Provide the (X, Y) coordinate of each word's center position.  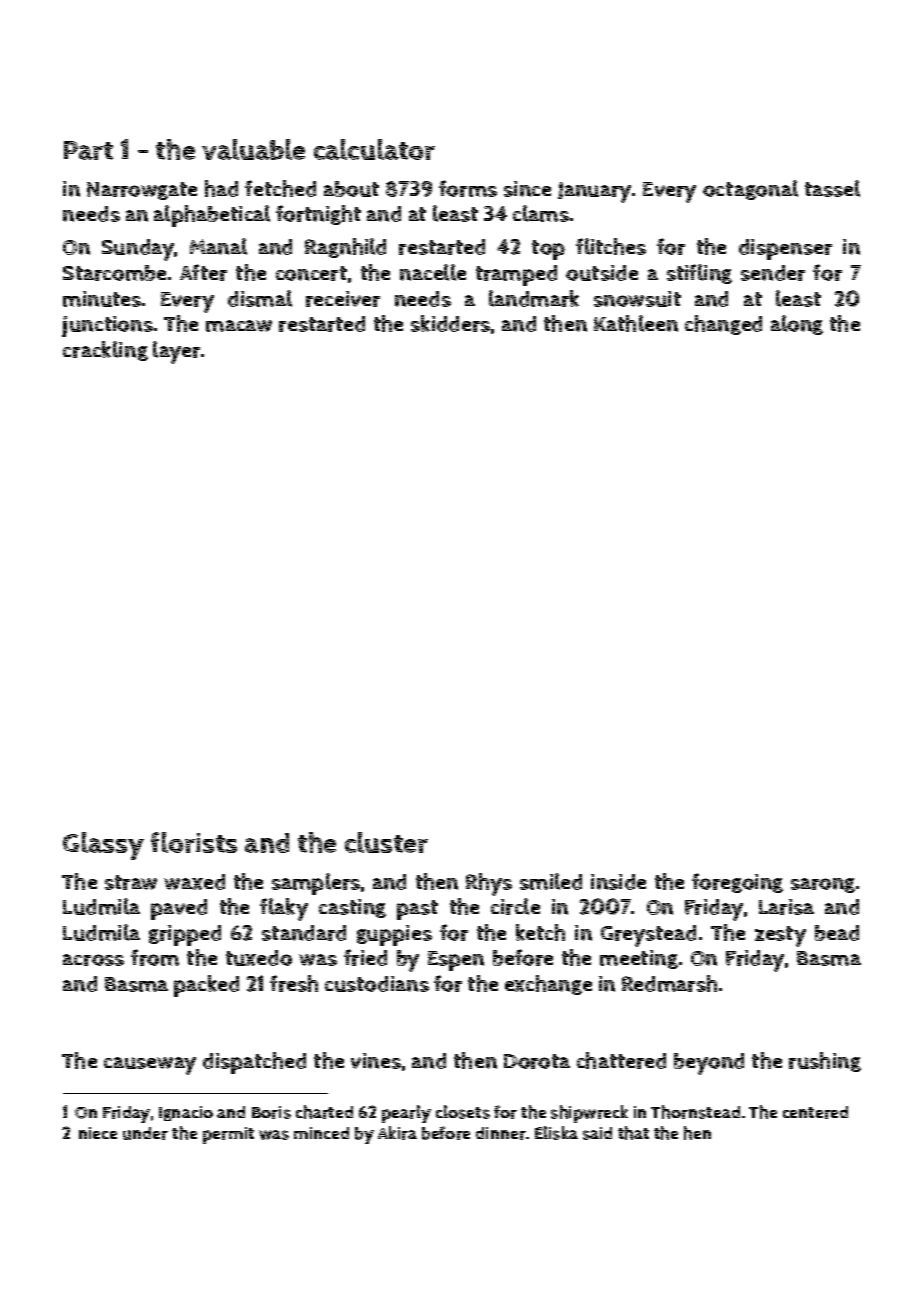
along (797, 325)
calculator (374, 149)
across (93, 960)
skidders (450, 323)
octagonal (750, 190)
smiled (551, 881)
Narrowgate (142, 191)
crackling (105, 351)
